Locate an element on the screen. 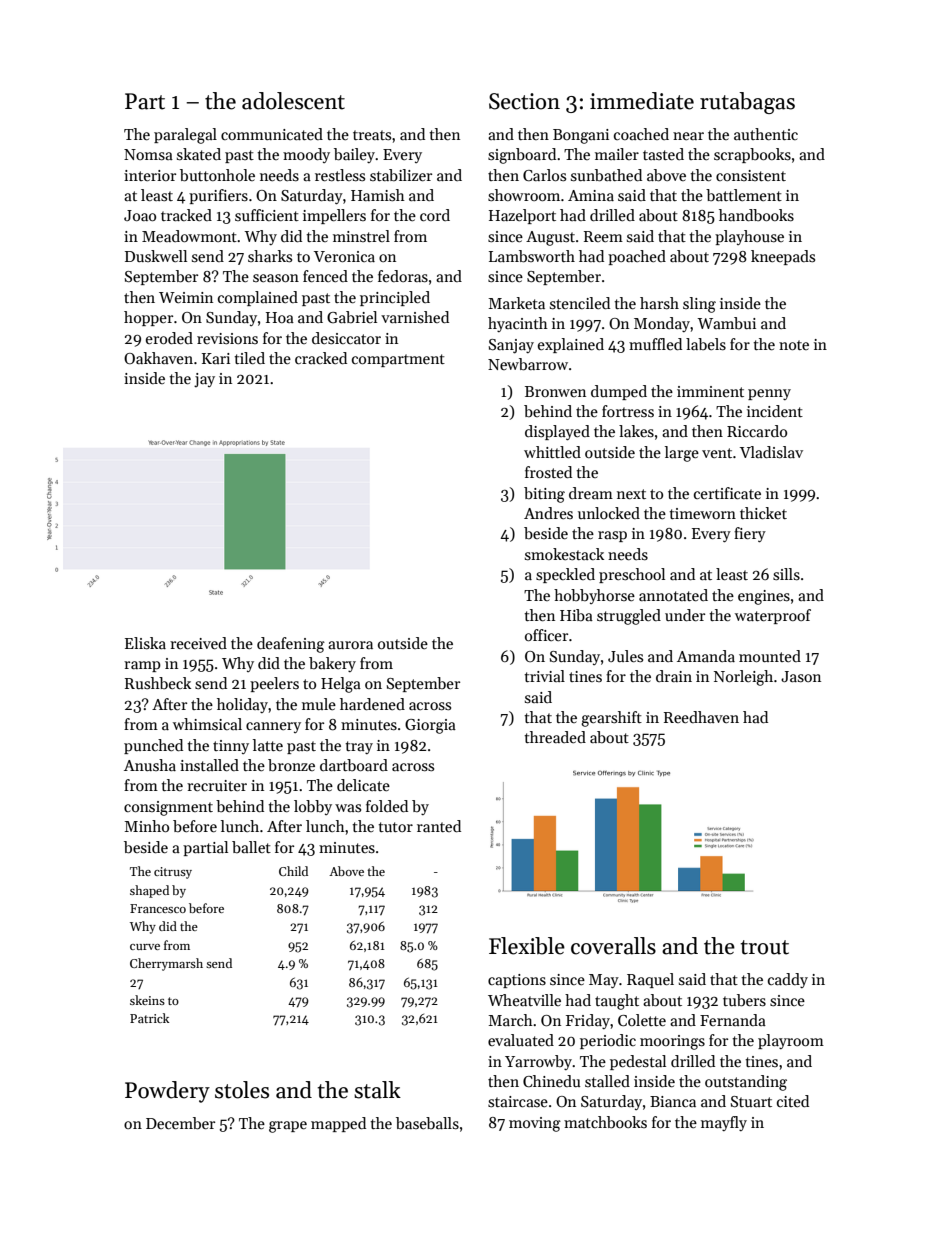 This screenshot has height=1233, width=952. trout is located at coordinates (765, 947).
